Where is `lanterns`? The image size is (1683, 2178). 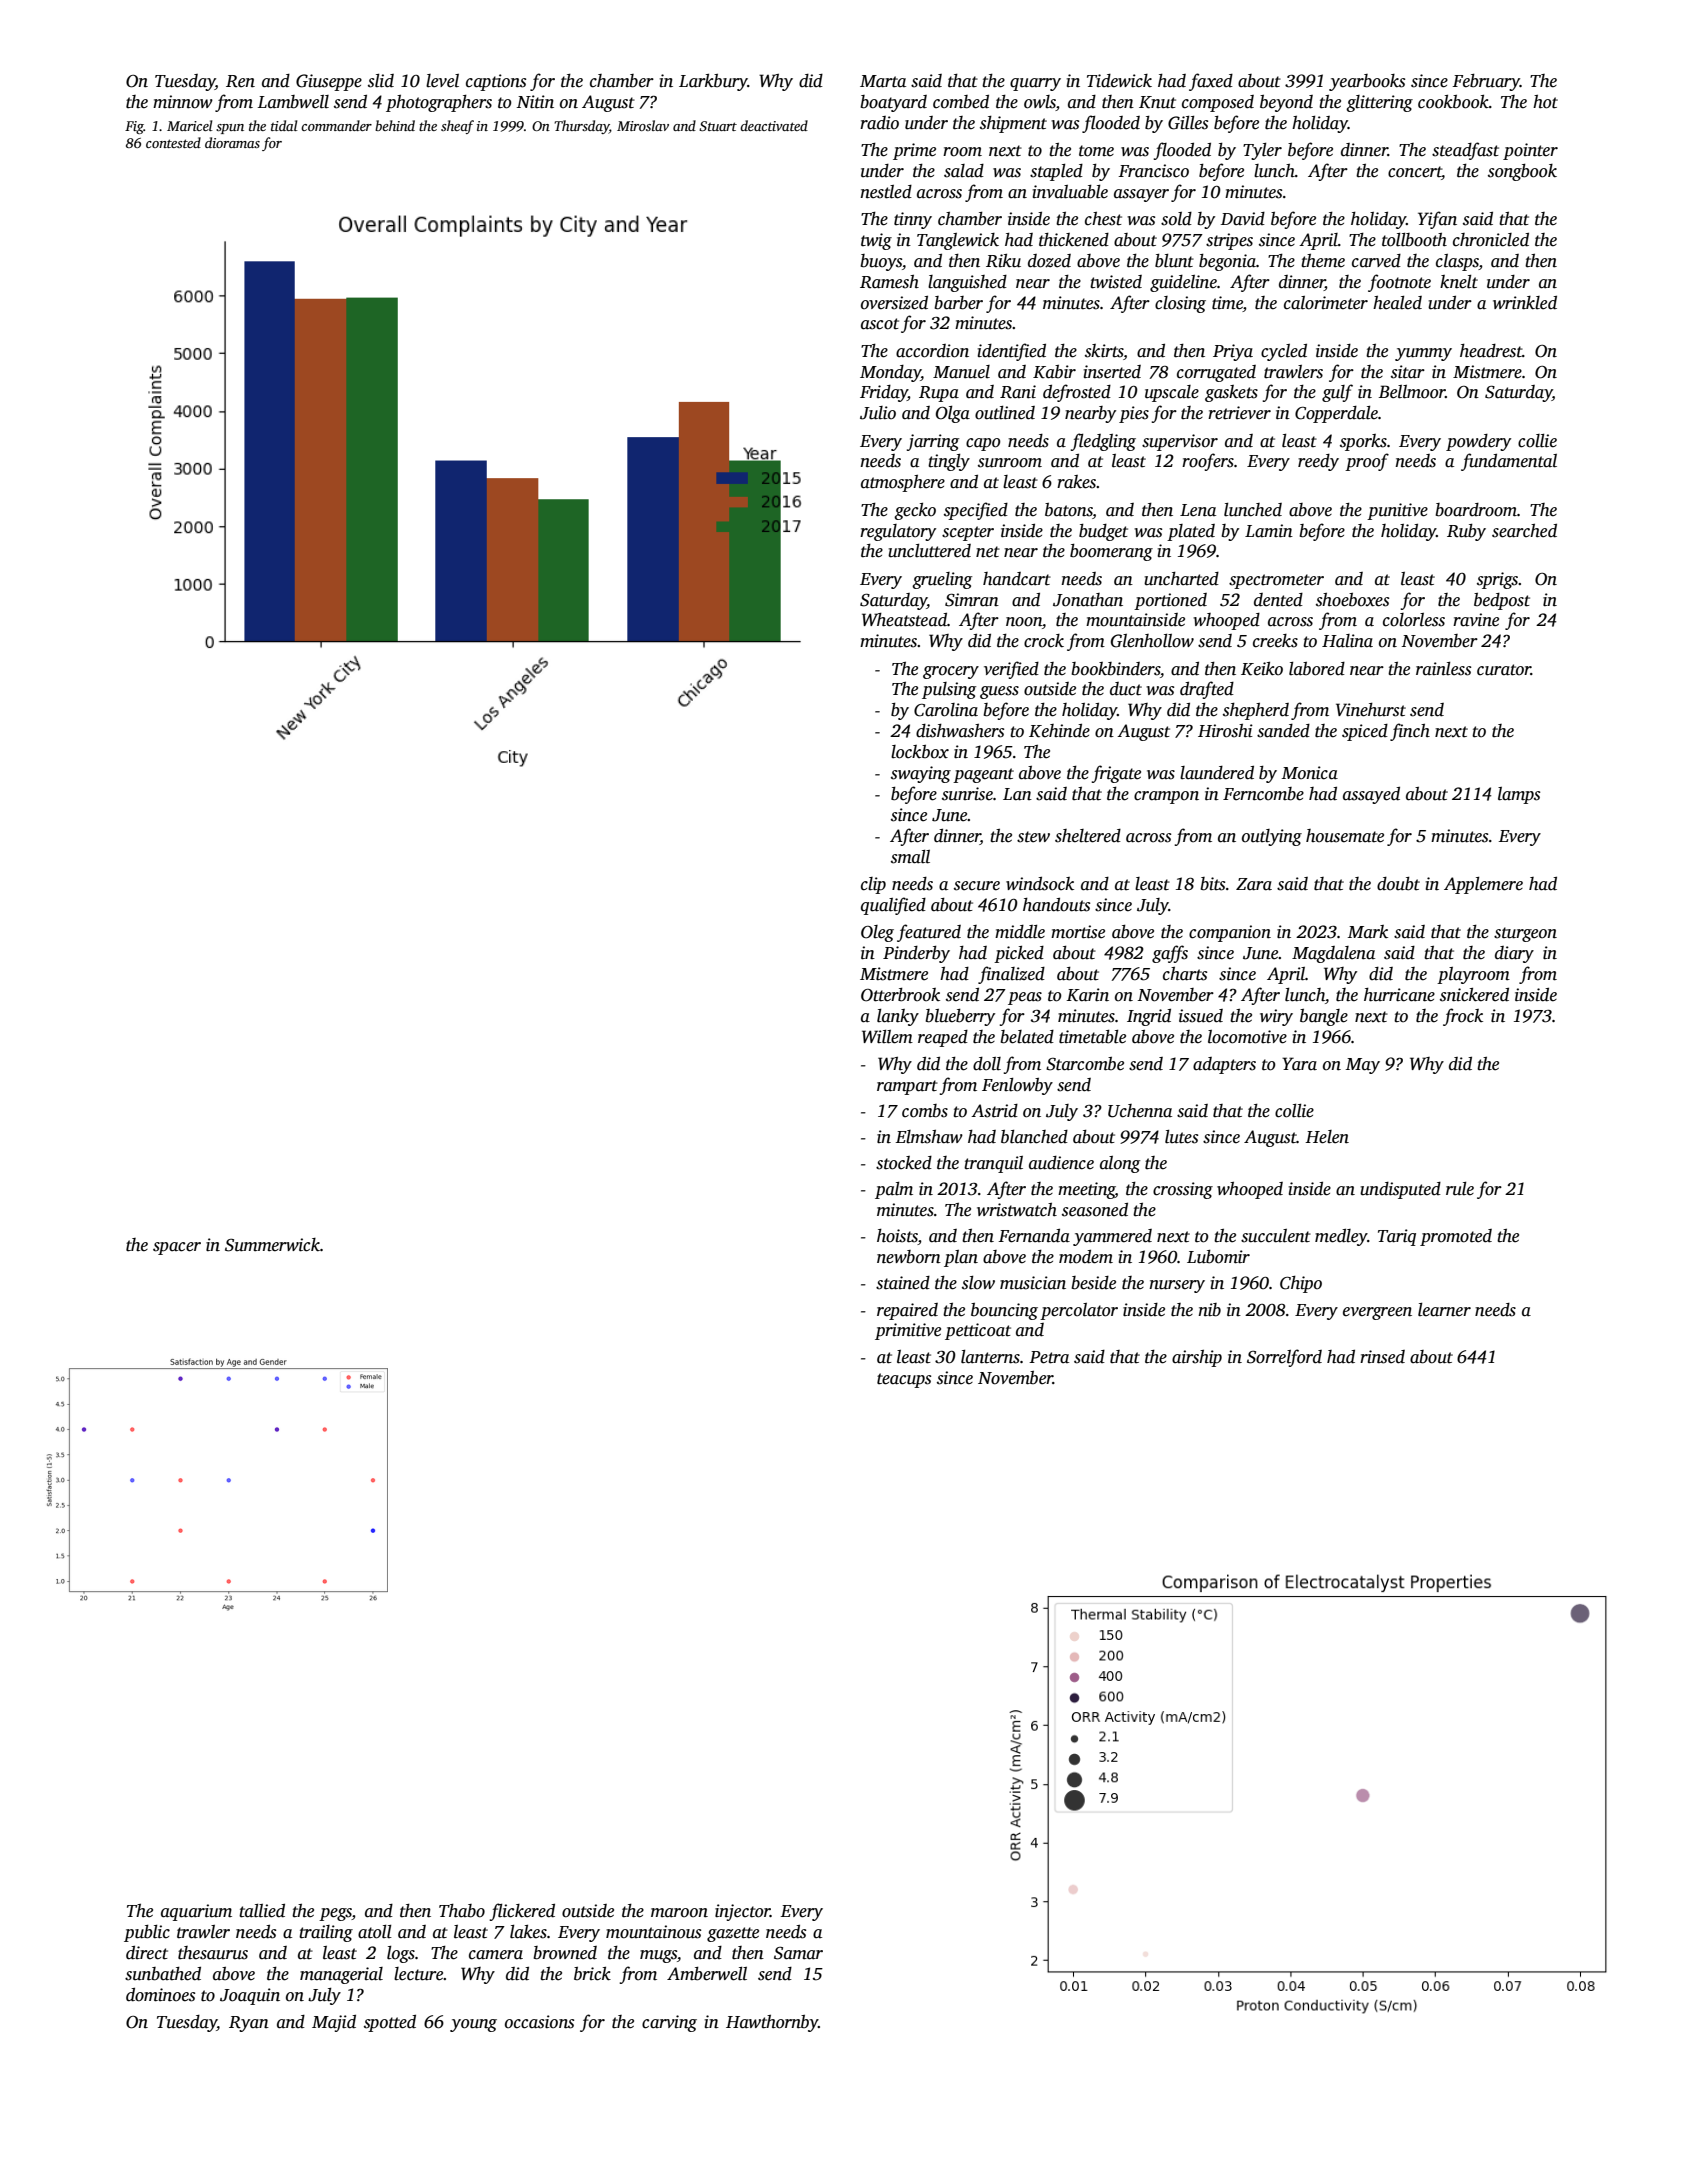 lanterns is located at coordinates (990, 1357).
